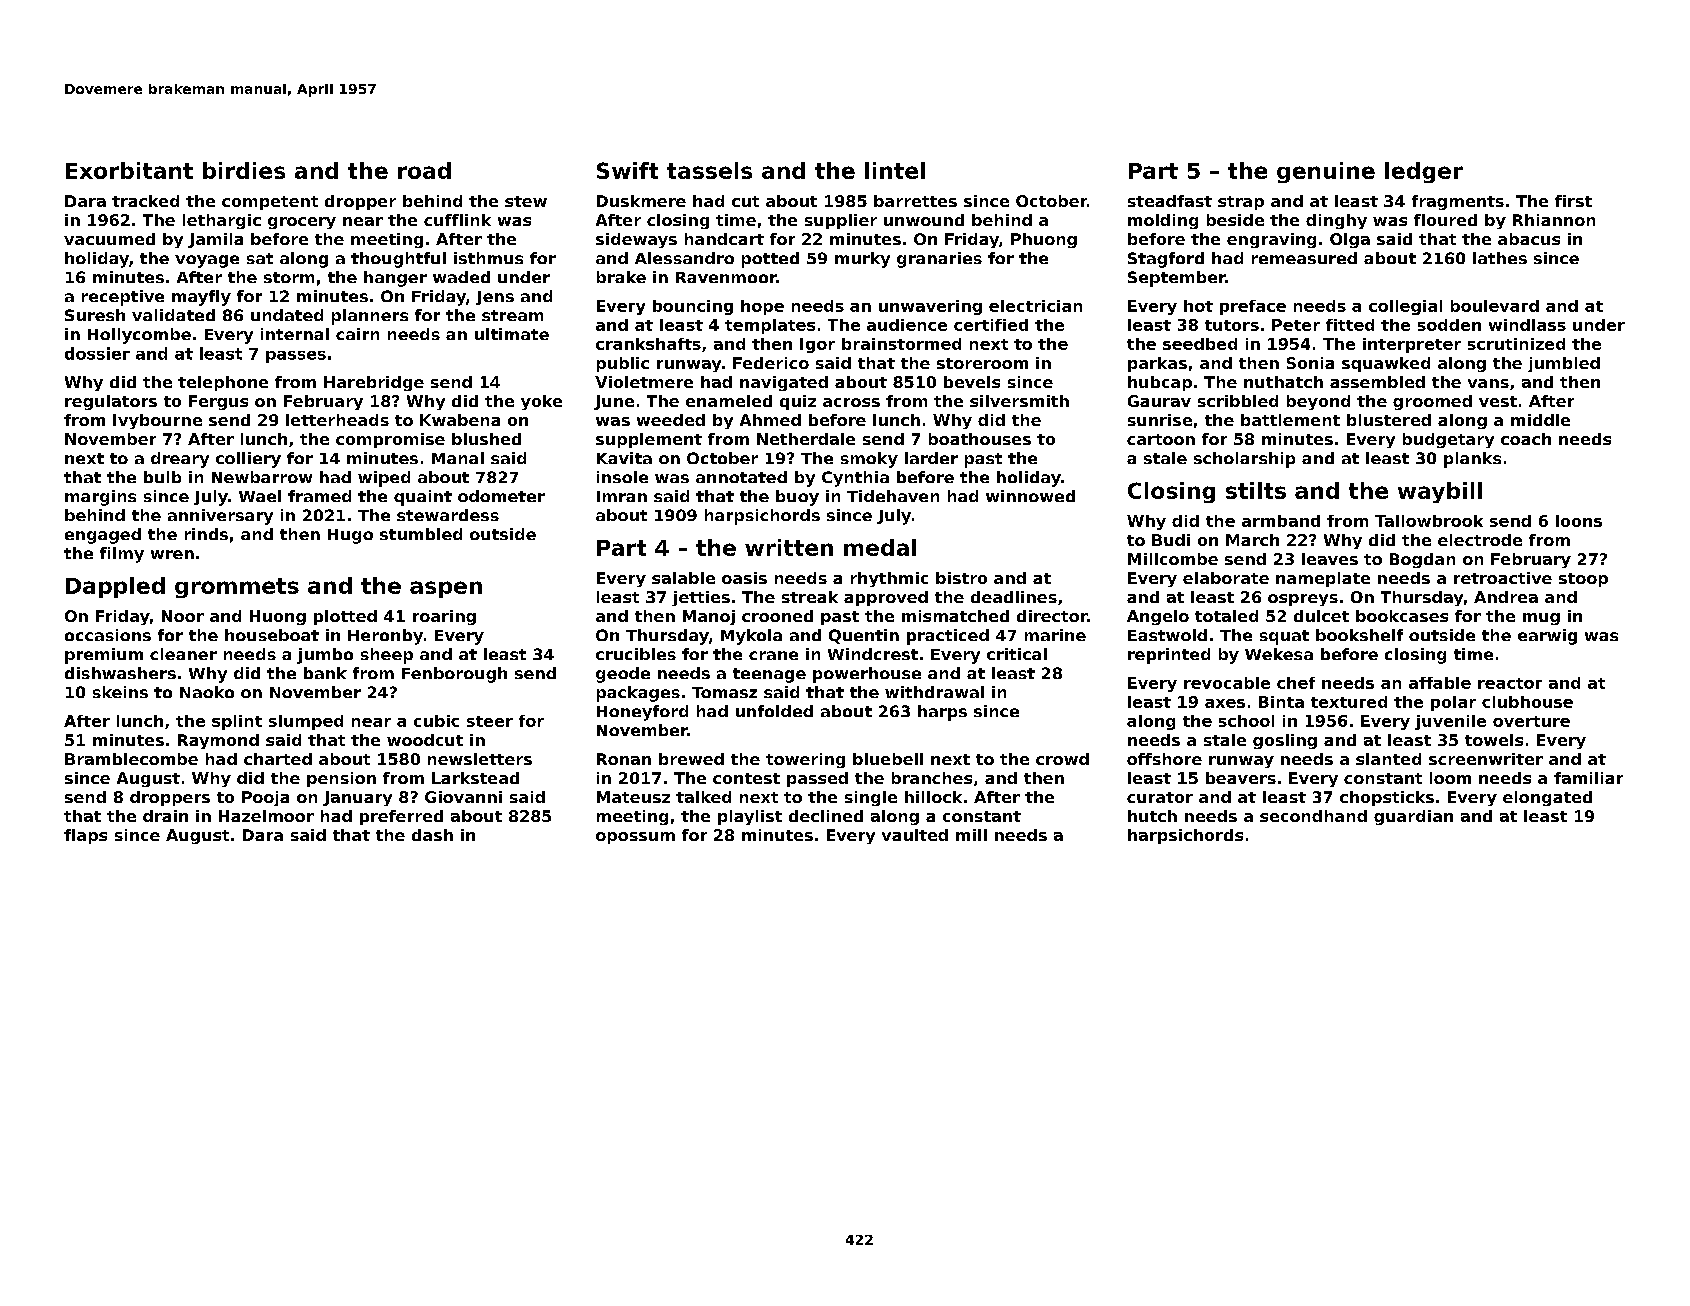 Image resolution: width=1690 pixels, height=1306 pixels. Describe the element at coordinates (724, 239) in the document. I see `handcart` at that location.
